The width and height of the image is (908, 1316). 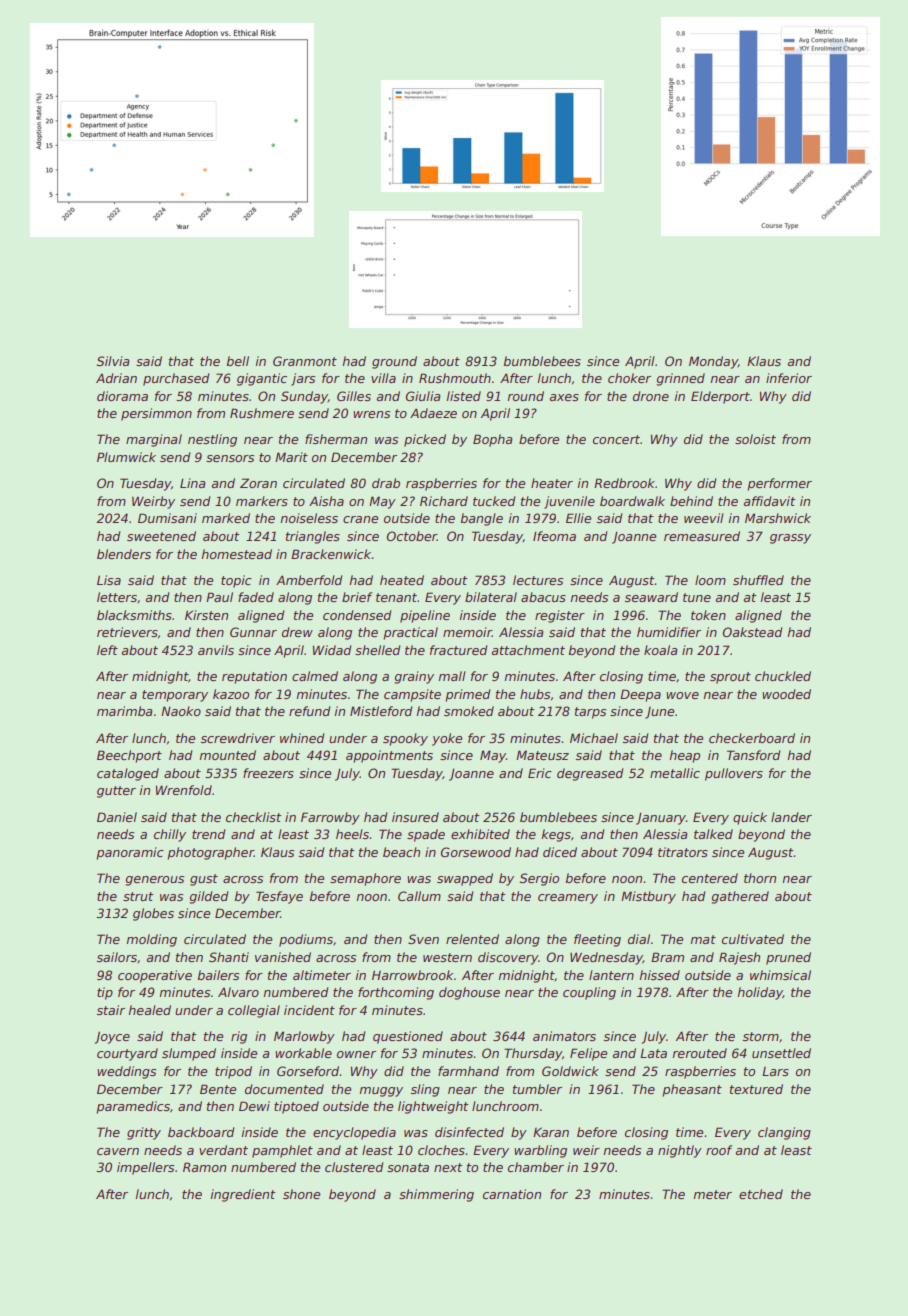 What do you see at coordinates (181, 711) in the image?
I see `Naoko` at bounding box center [181, 711].
